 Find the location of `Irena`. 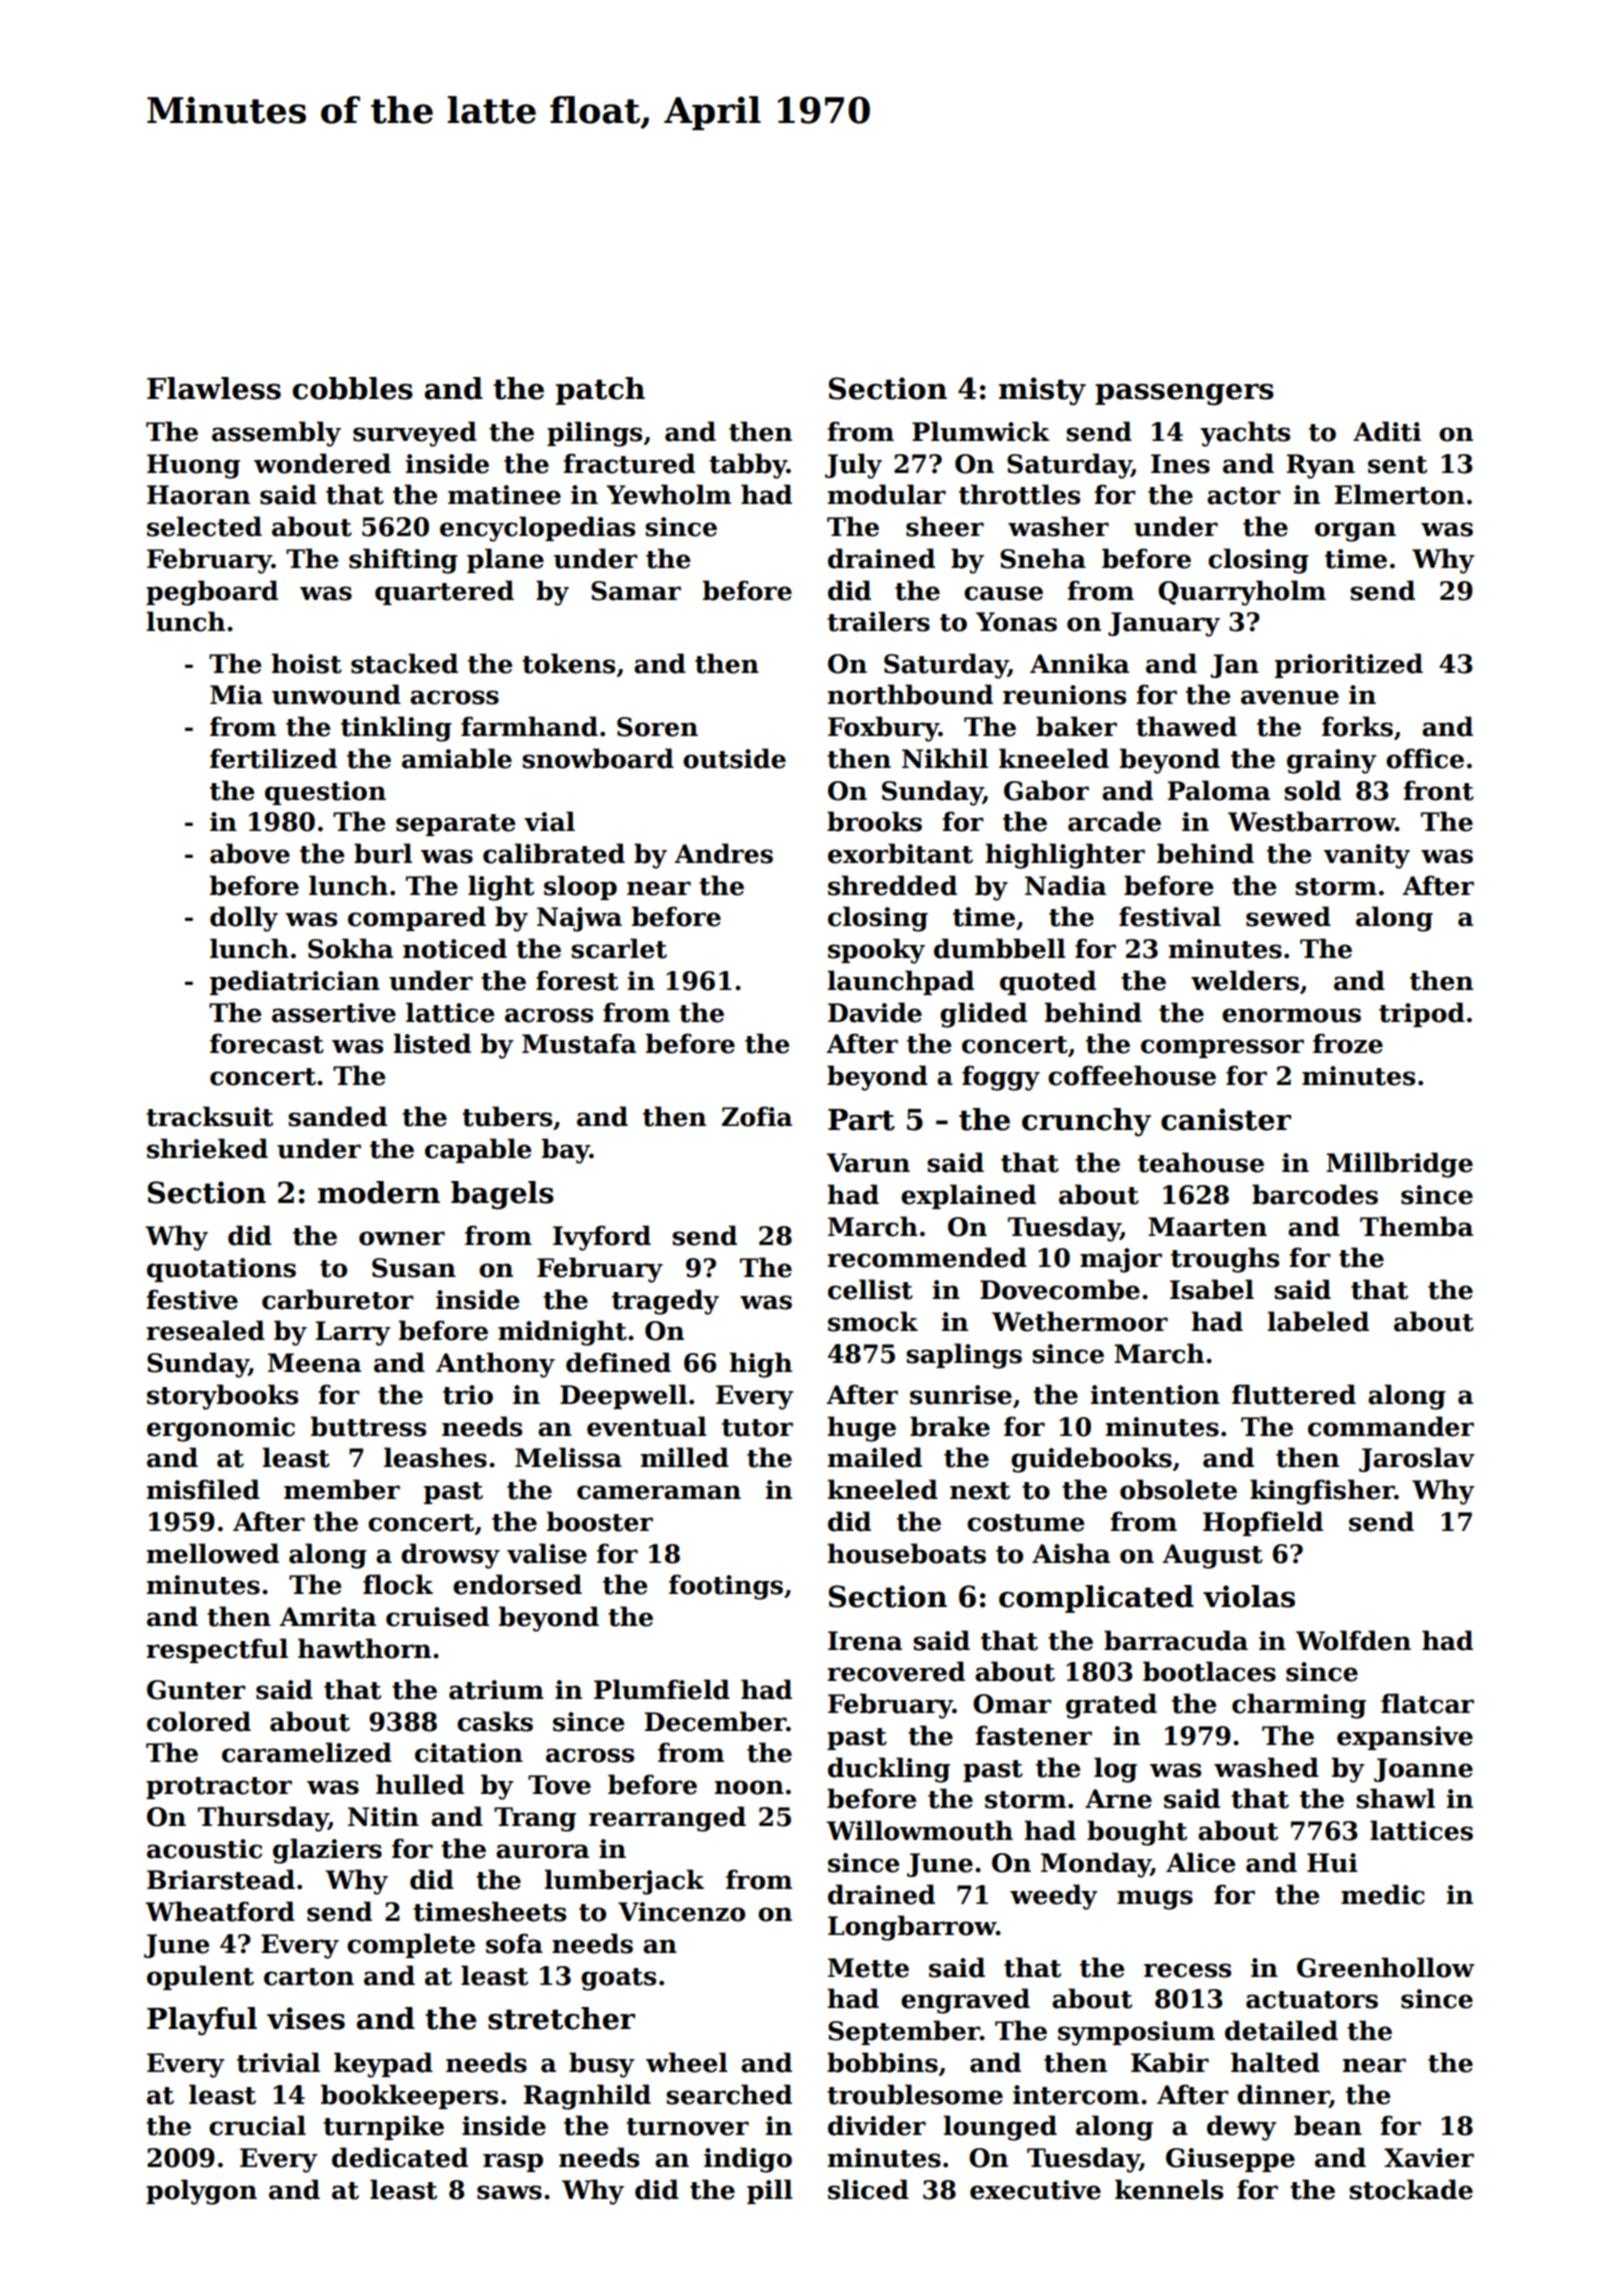

Irena is located at coordinates (865, 1641).
